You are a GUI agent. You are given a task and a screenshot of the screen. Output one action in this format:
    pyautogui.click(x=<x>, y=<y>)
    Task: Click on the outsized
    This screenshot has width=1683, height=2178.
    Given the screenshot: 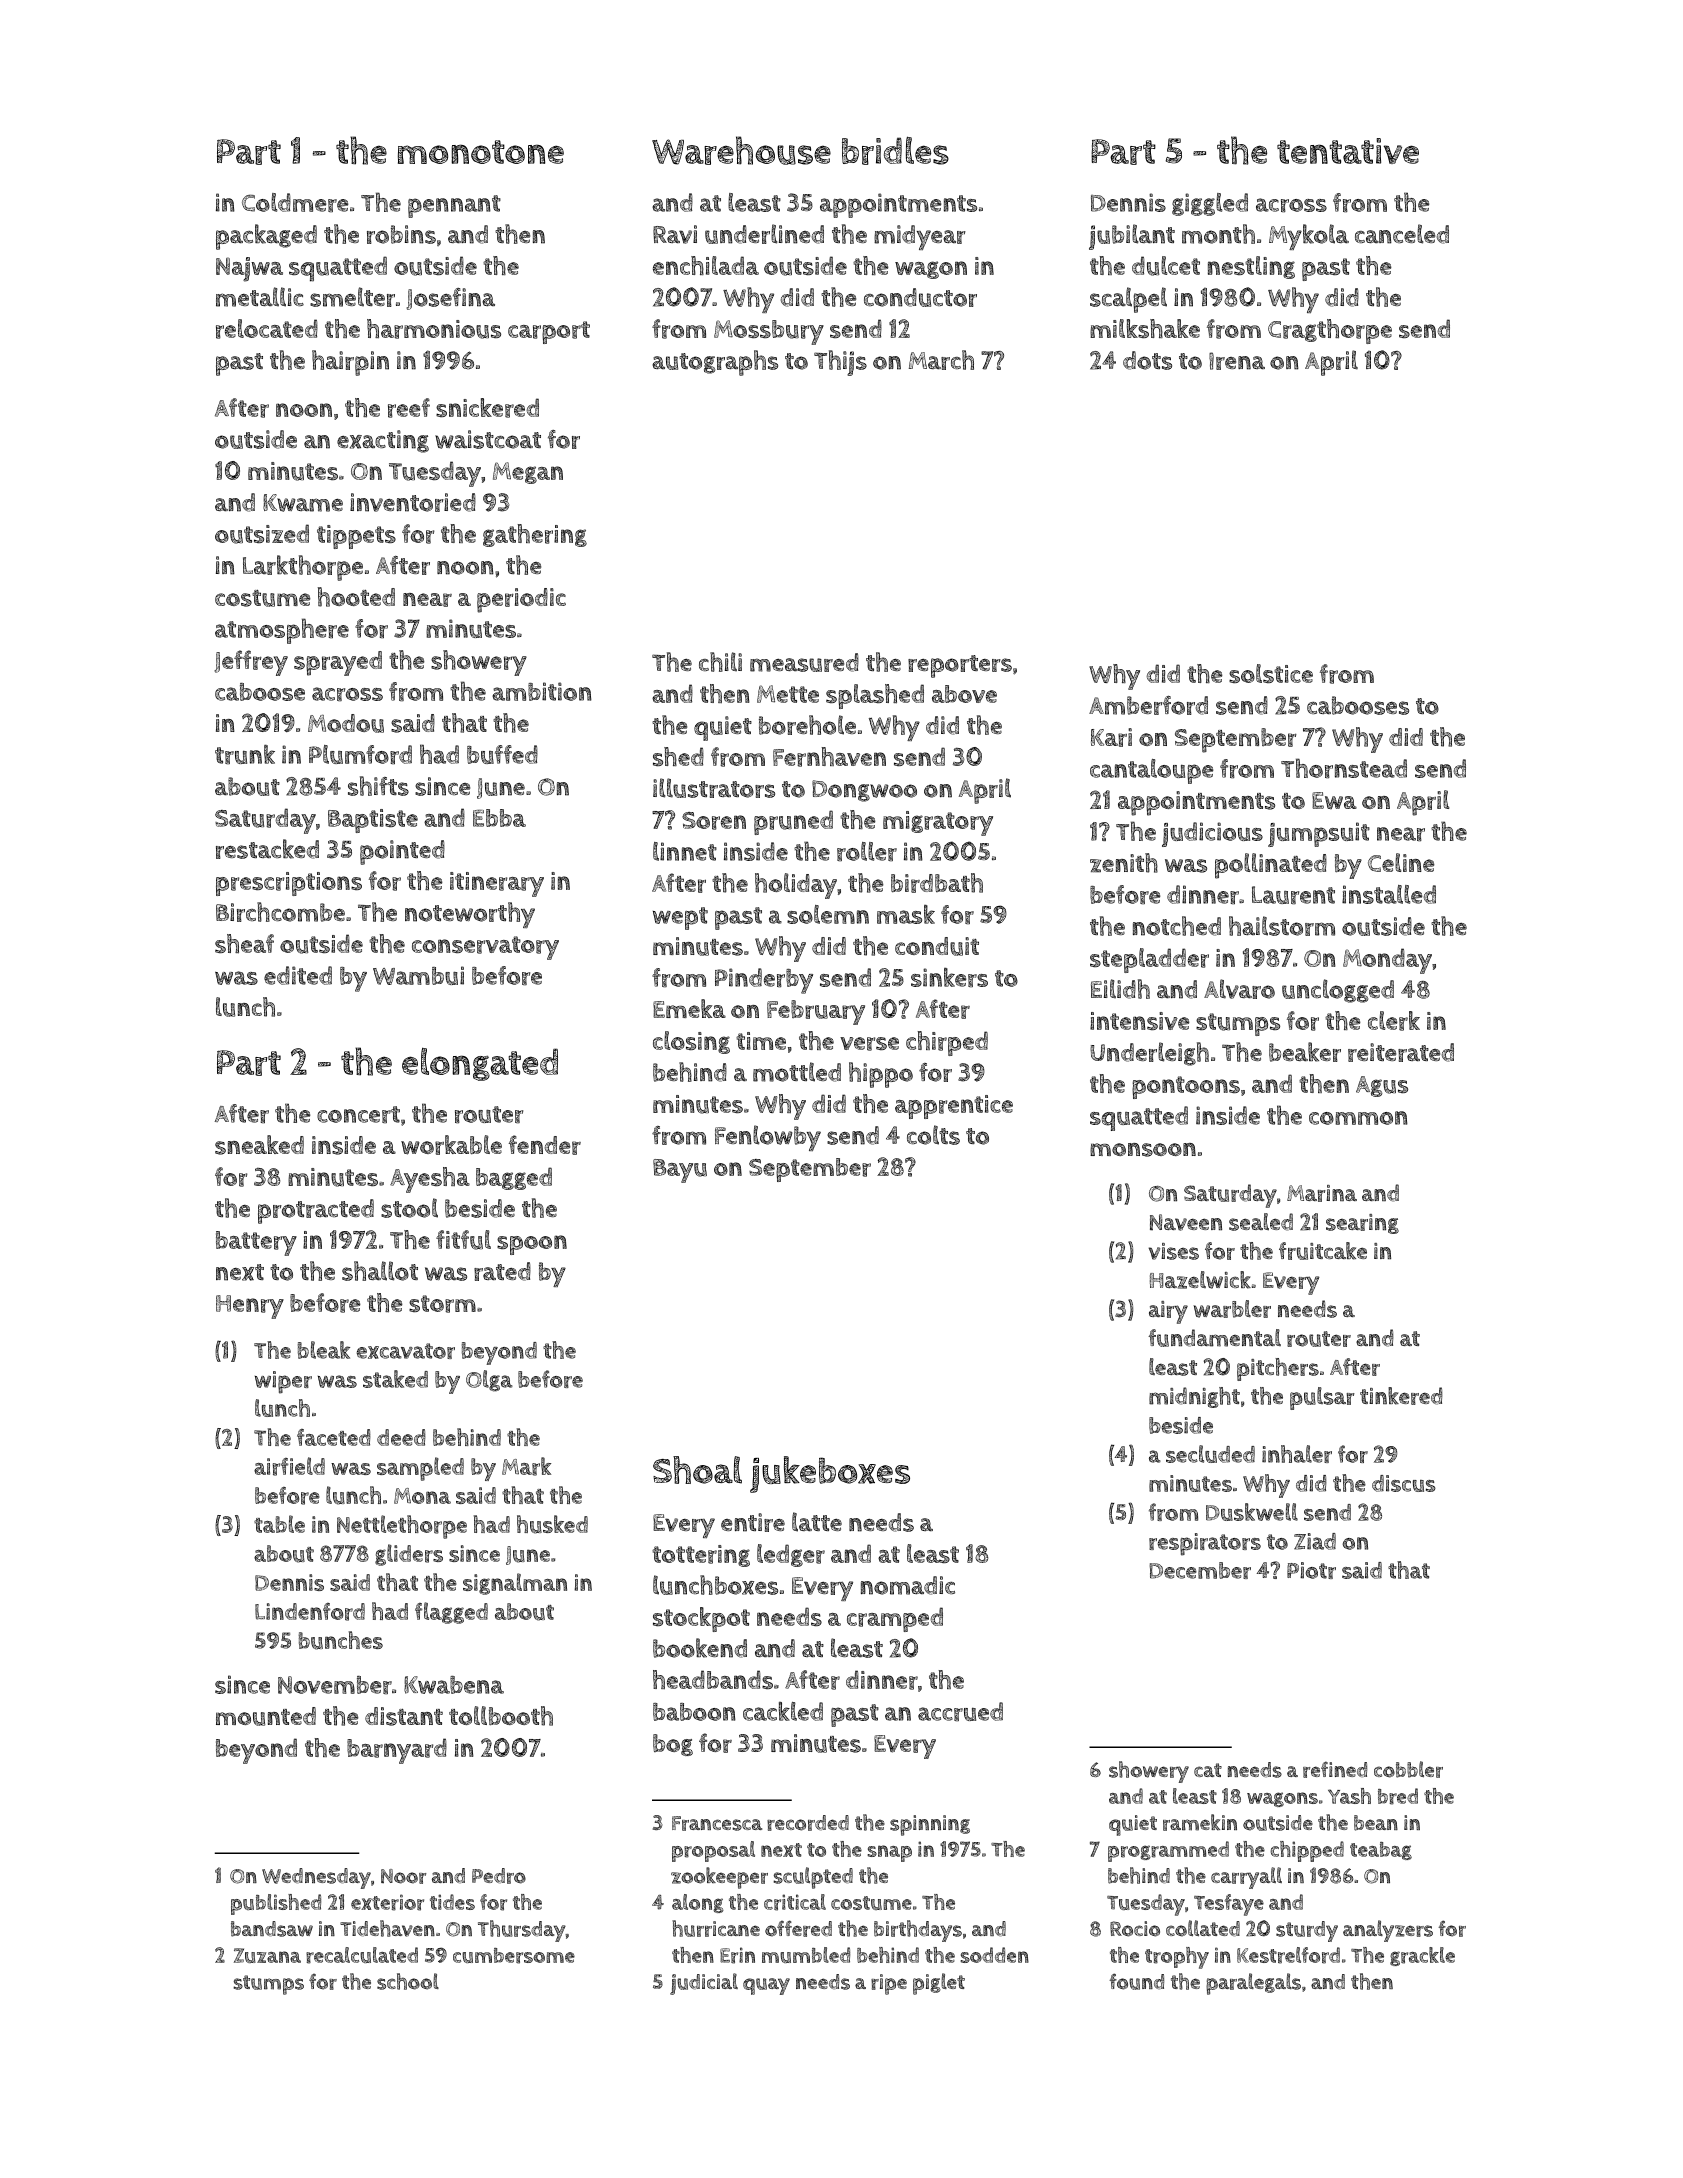 What is the action you would take?
    pyautogui.click(x=262, y=534)
